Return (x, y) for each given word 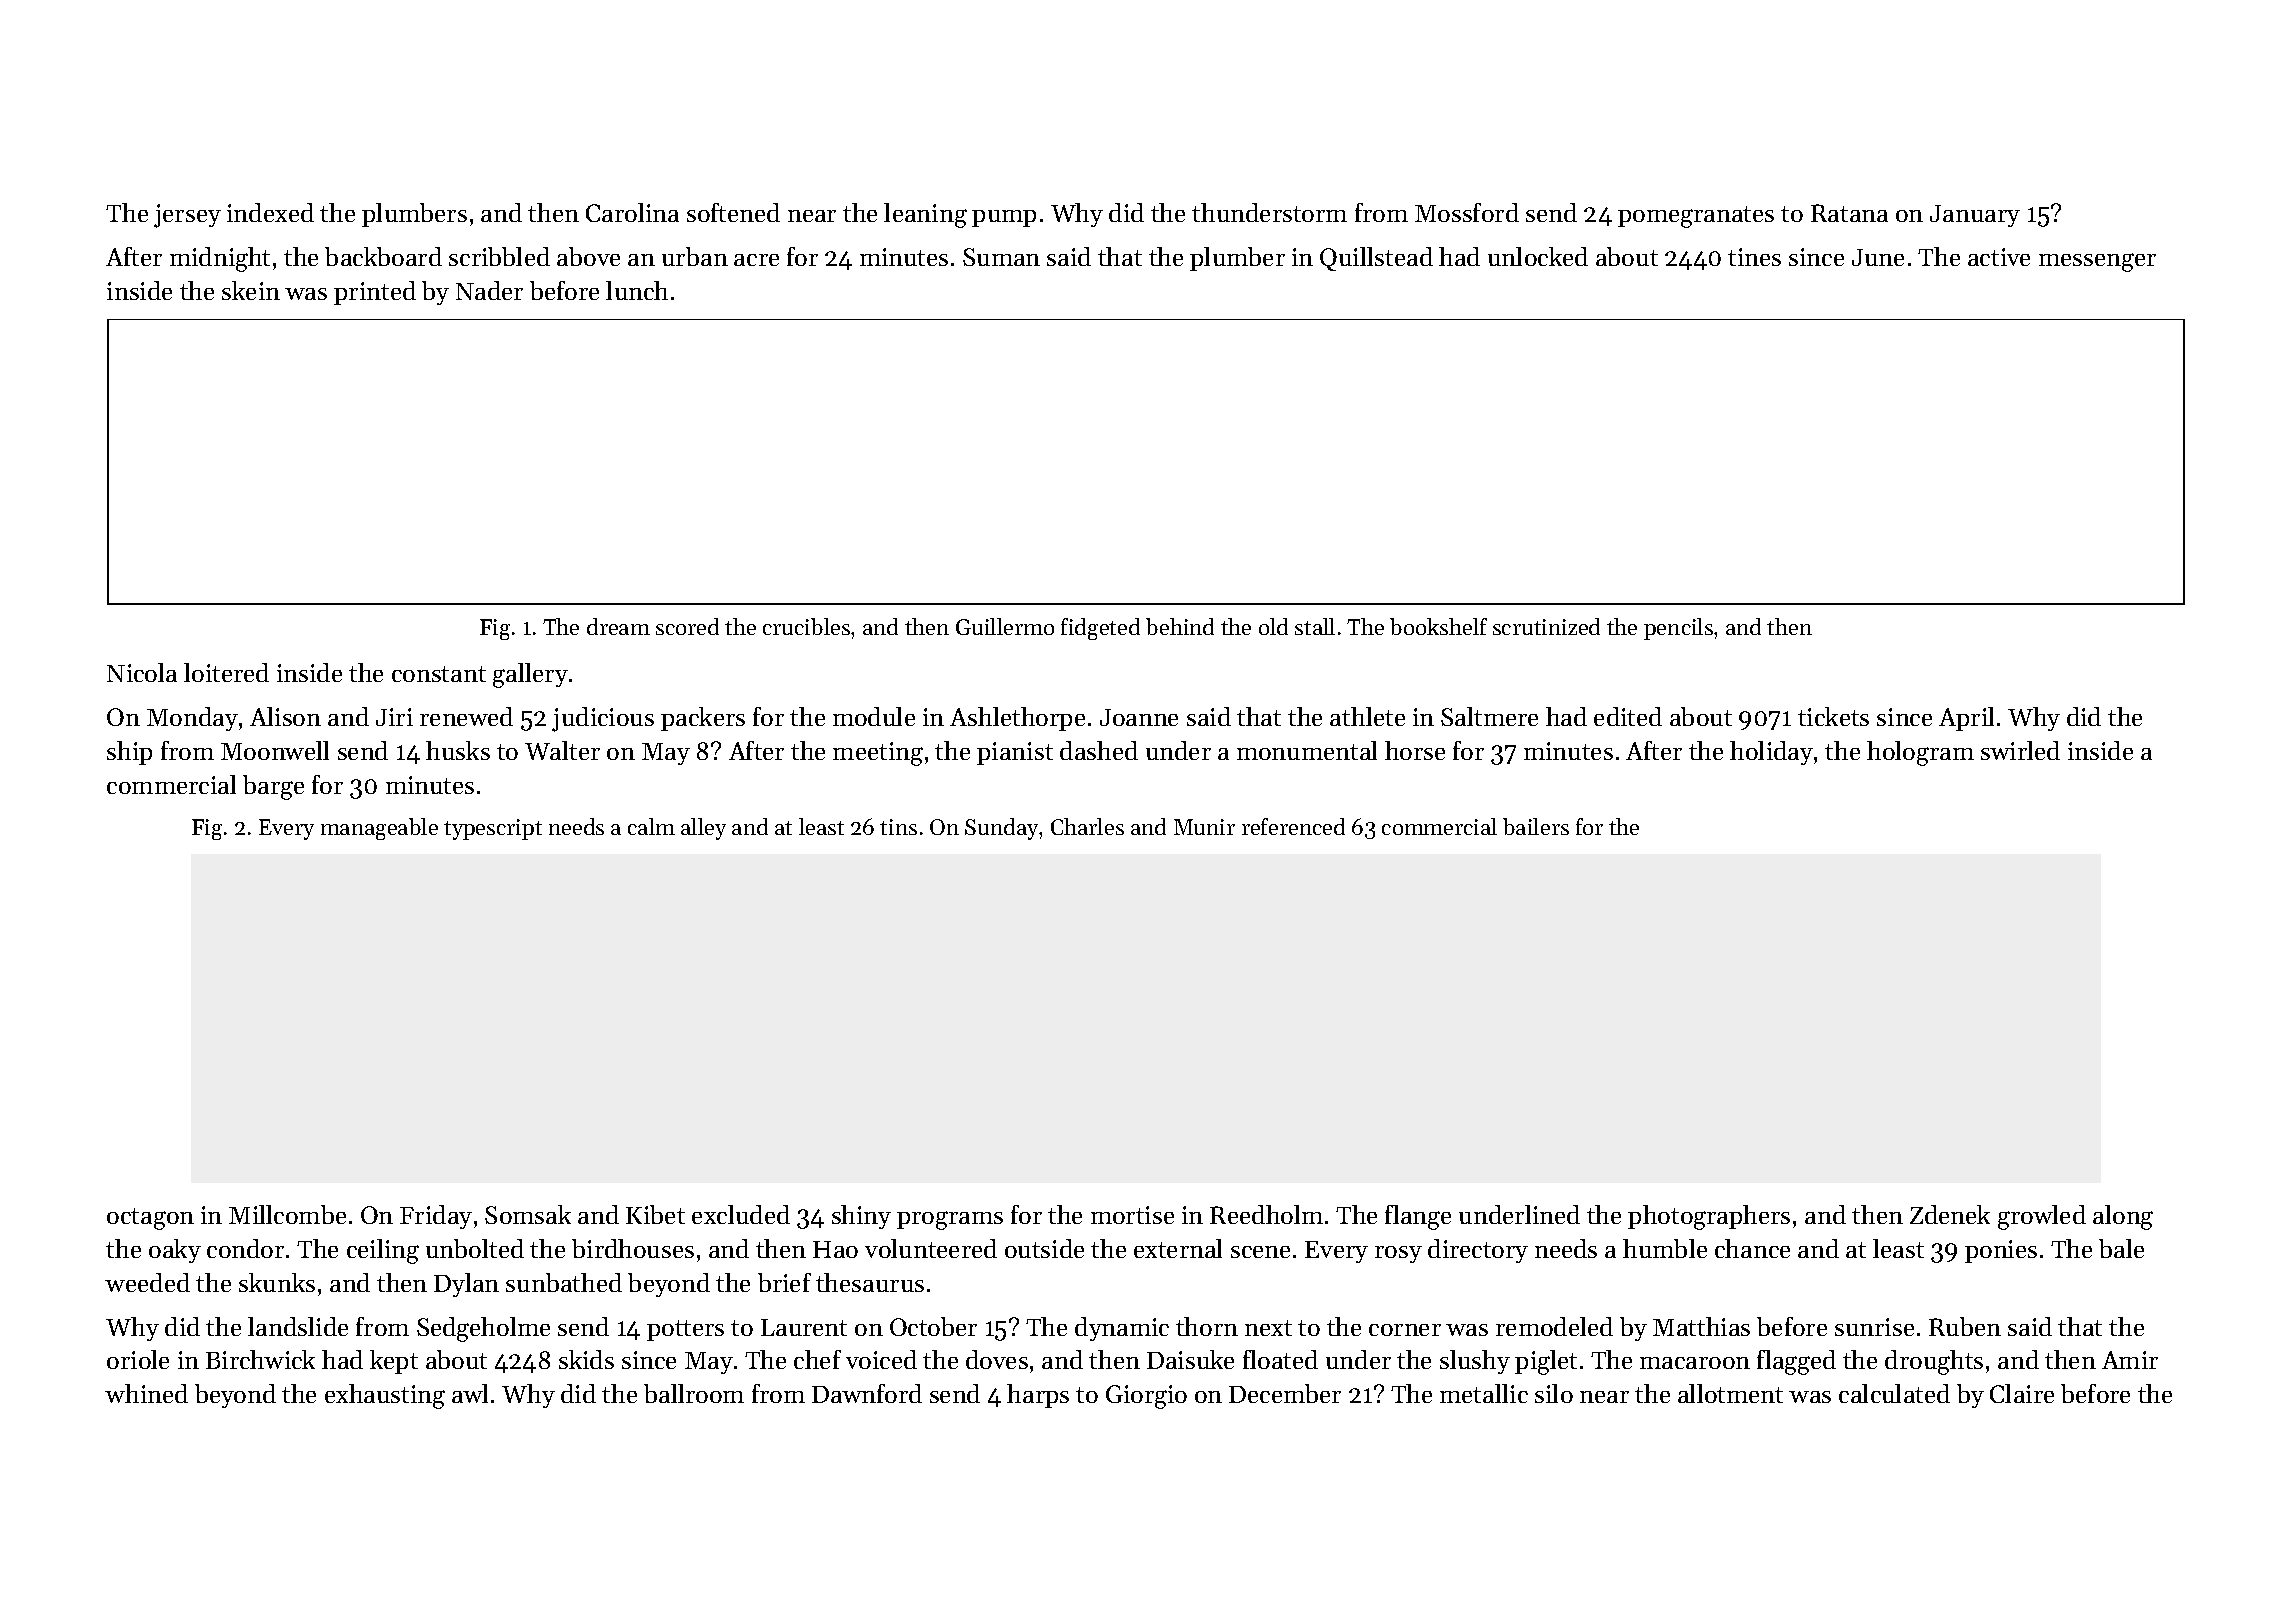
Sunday (1002, 829)
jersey (187, 216)
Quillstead (1376, 259)
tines (1754, 257)
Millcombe (287, 1214)
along (2123, 1217)
